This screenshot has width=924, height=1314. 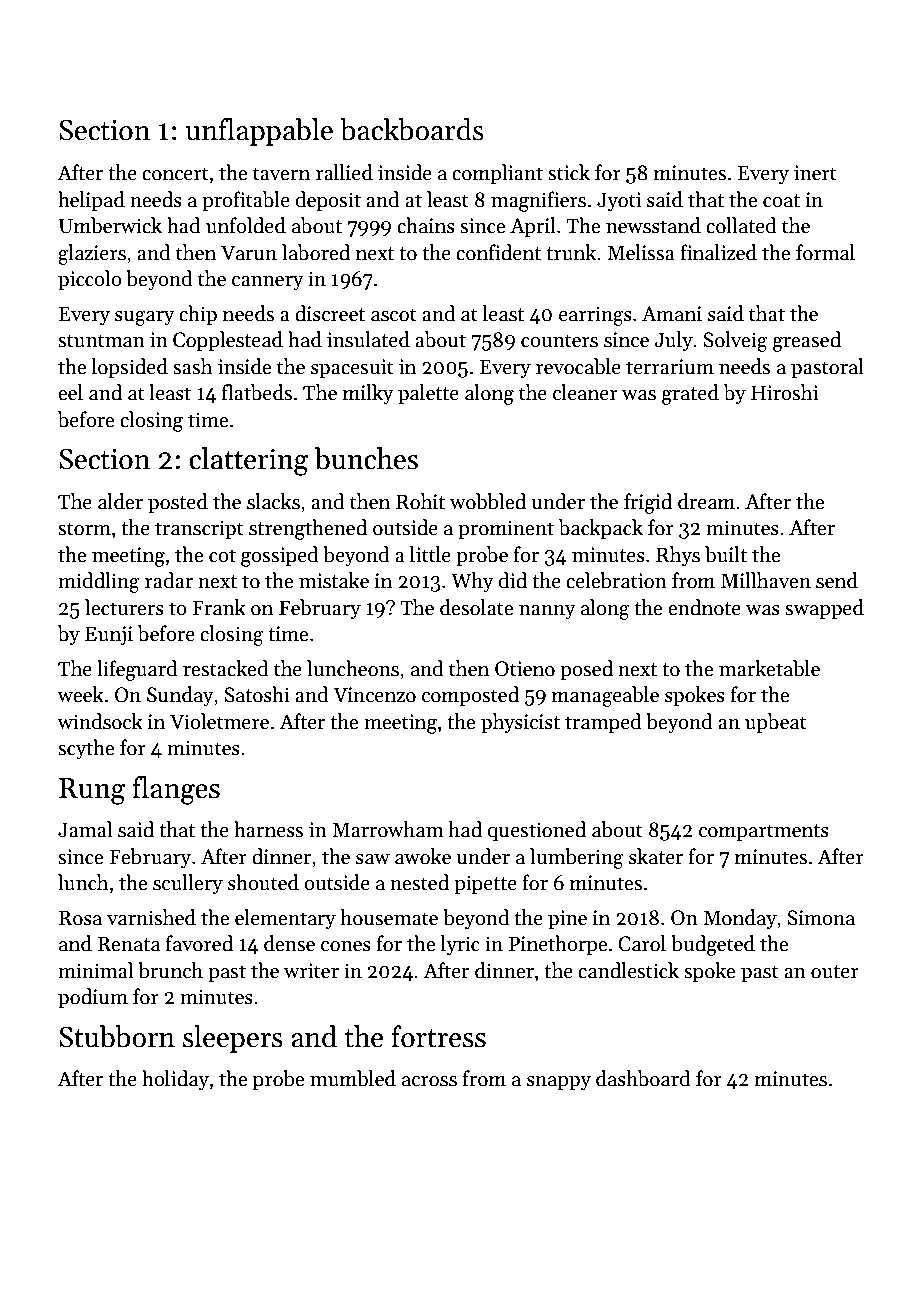 What do you see at coordinates (821, 918) in the screenshot?
I see `Simona` at bounding box center [821, 918].
